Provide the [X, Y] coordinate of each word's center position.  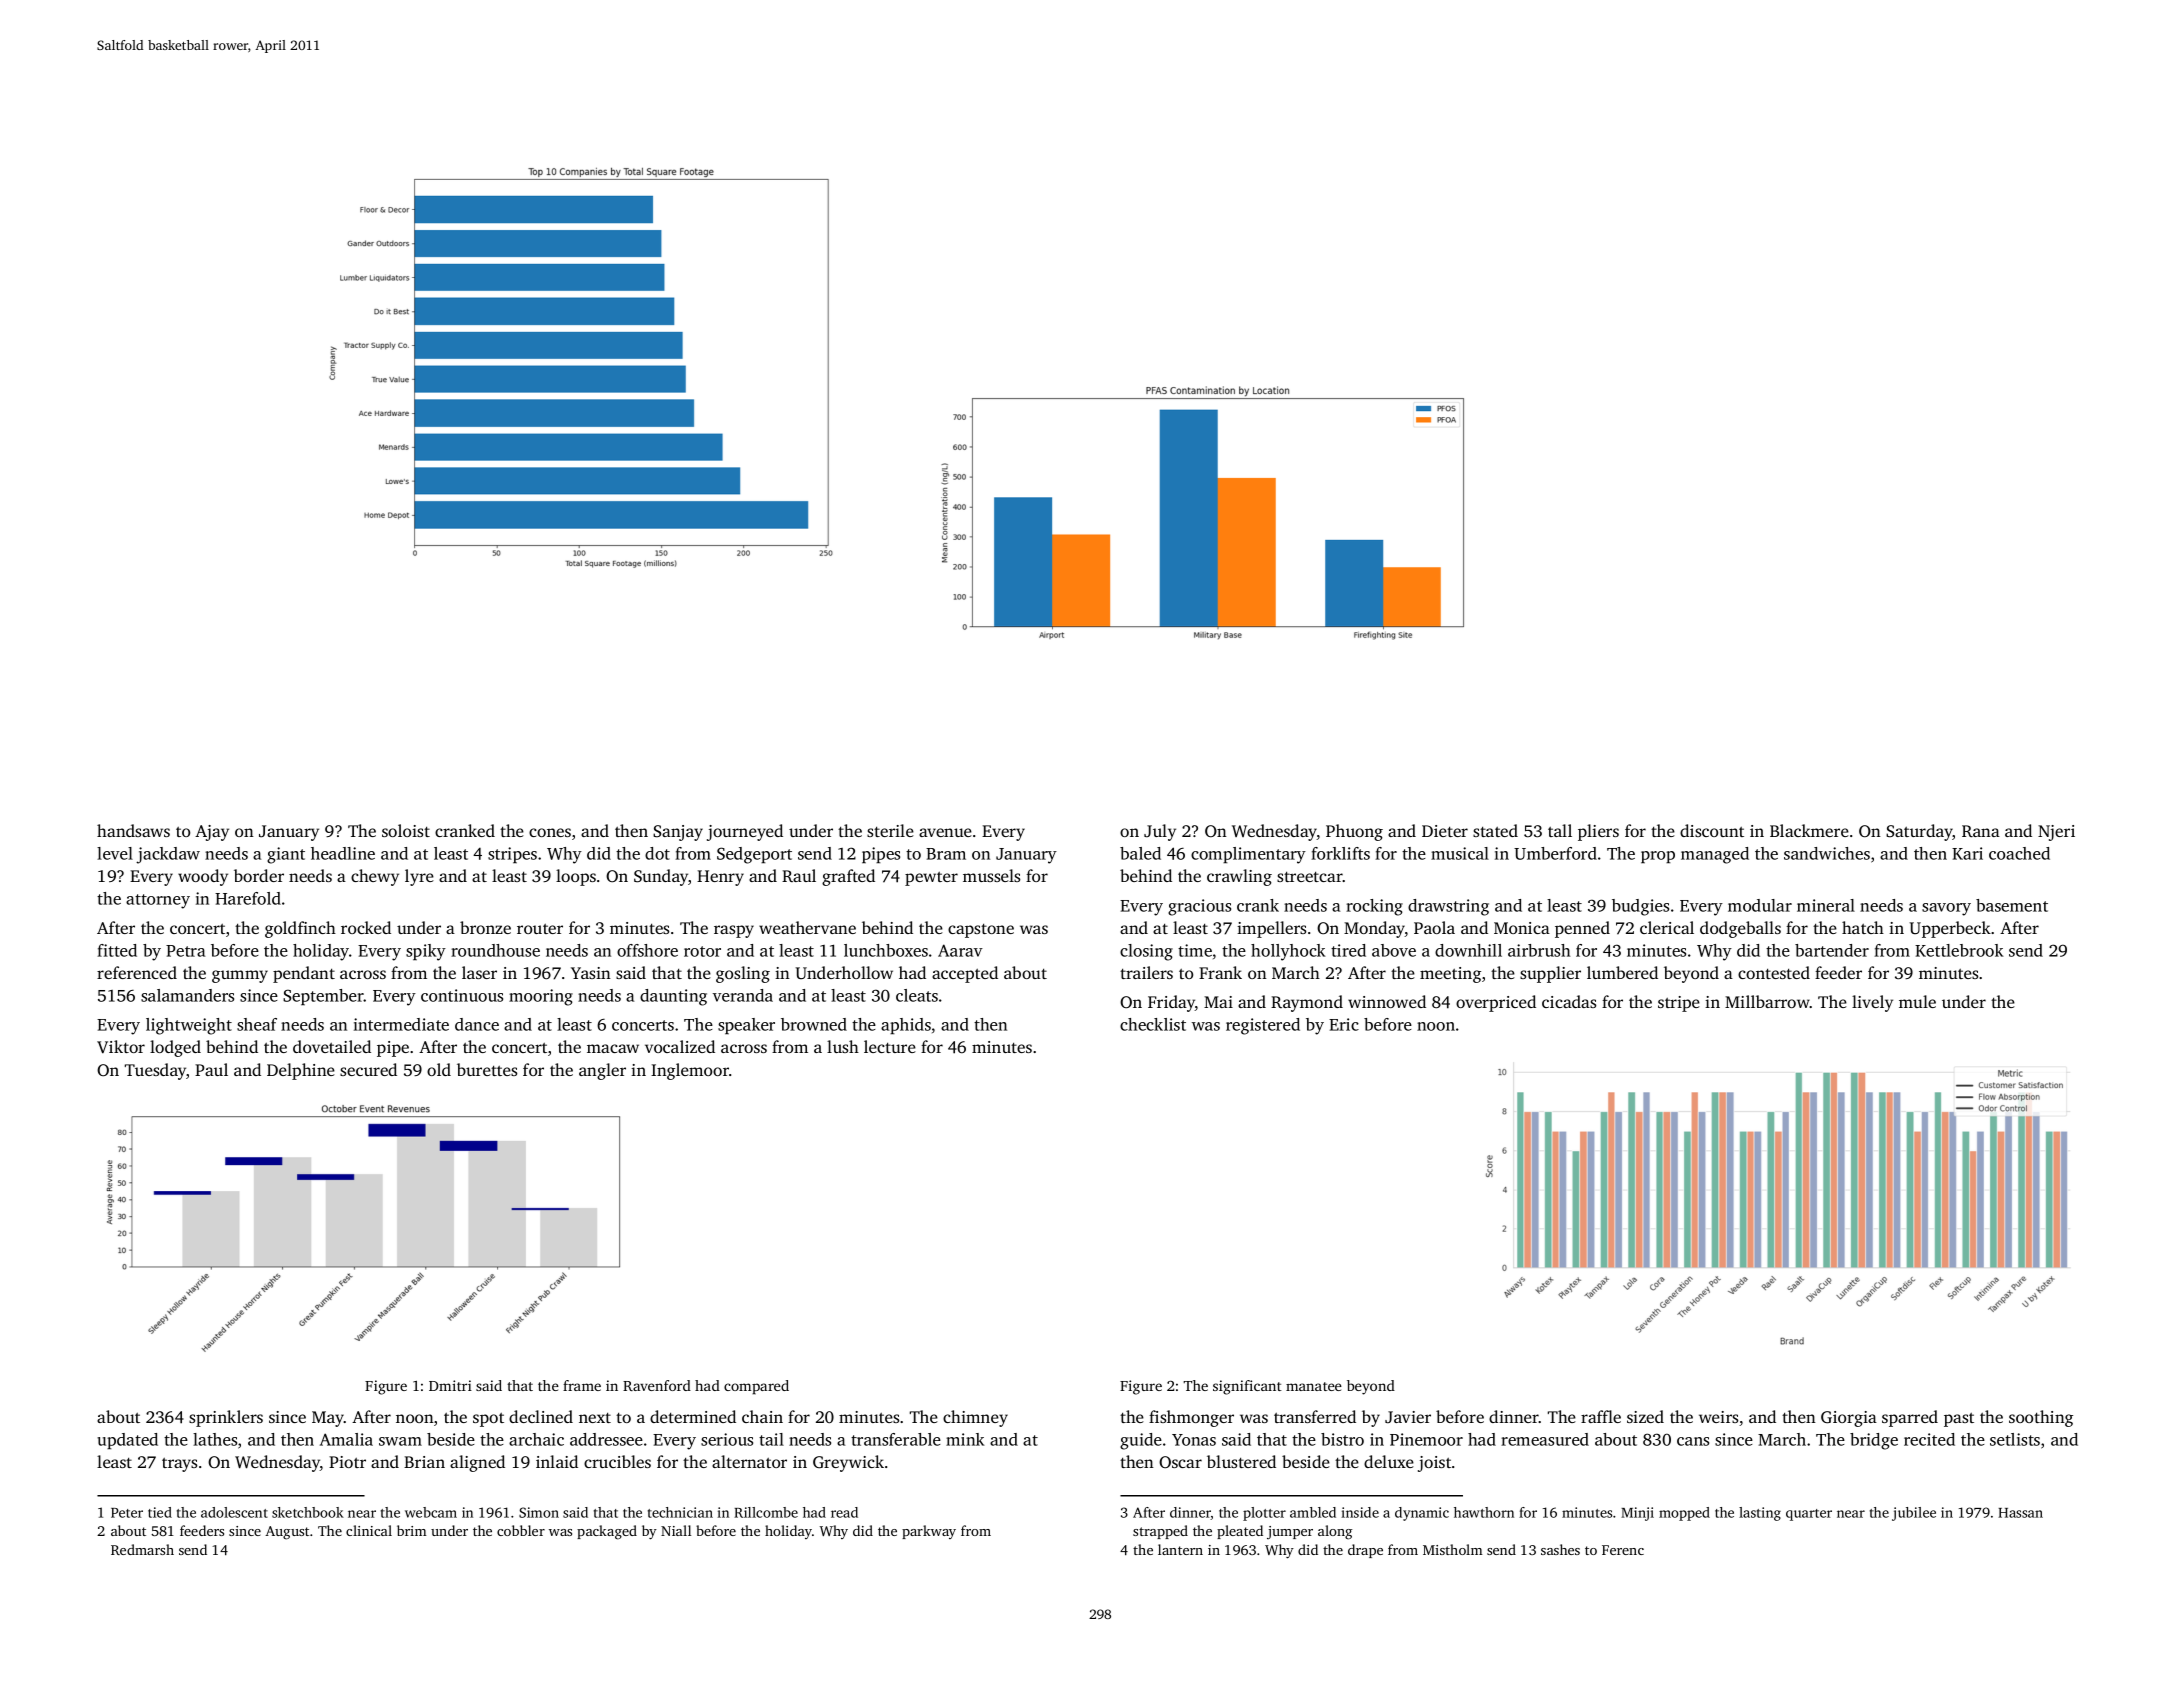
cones [550, 832]
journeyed [745, 832]
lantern [1180, 1549]
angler [602, 1071]
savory [1946, 909]
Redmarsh [142, 1549]
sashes [1560, 1549]
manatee [1314, 1386]
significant [1247, 1387]
